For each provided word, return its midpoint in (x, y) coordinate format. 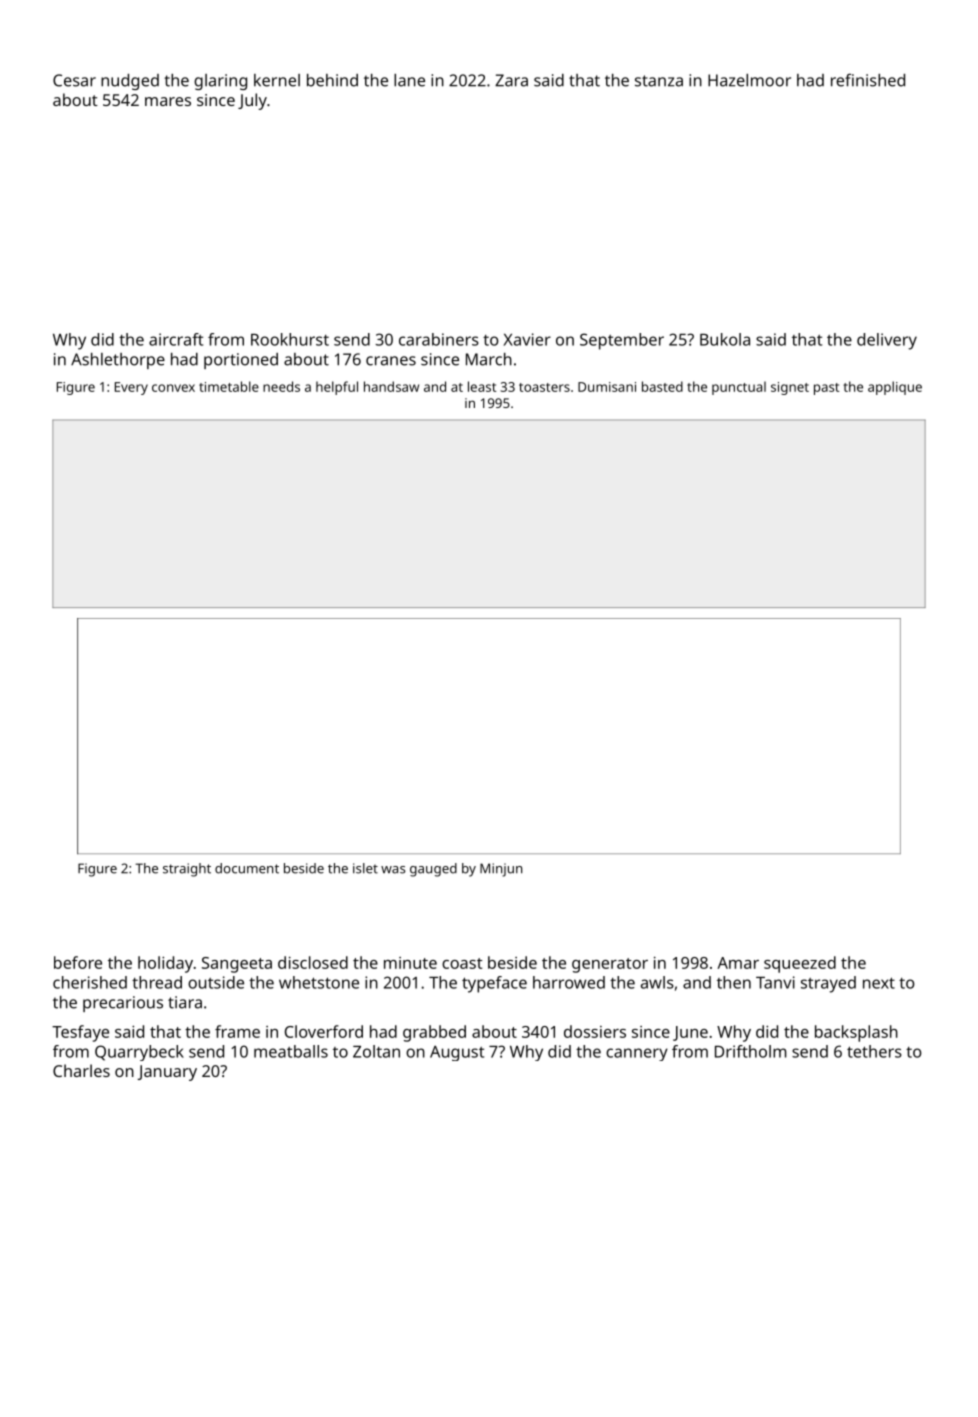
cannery (637, 1054)
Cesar (74, 80)
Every (131, 388)
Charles (81, 1070)
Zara (511, 80)
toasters (544, 387)
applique (895, 388)
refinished (868, 80)
